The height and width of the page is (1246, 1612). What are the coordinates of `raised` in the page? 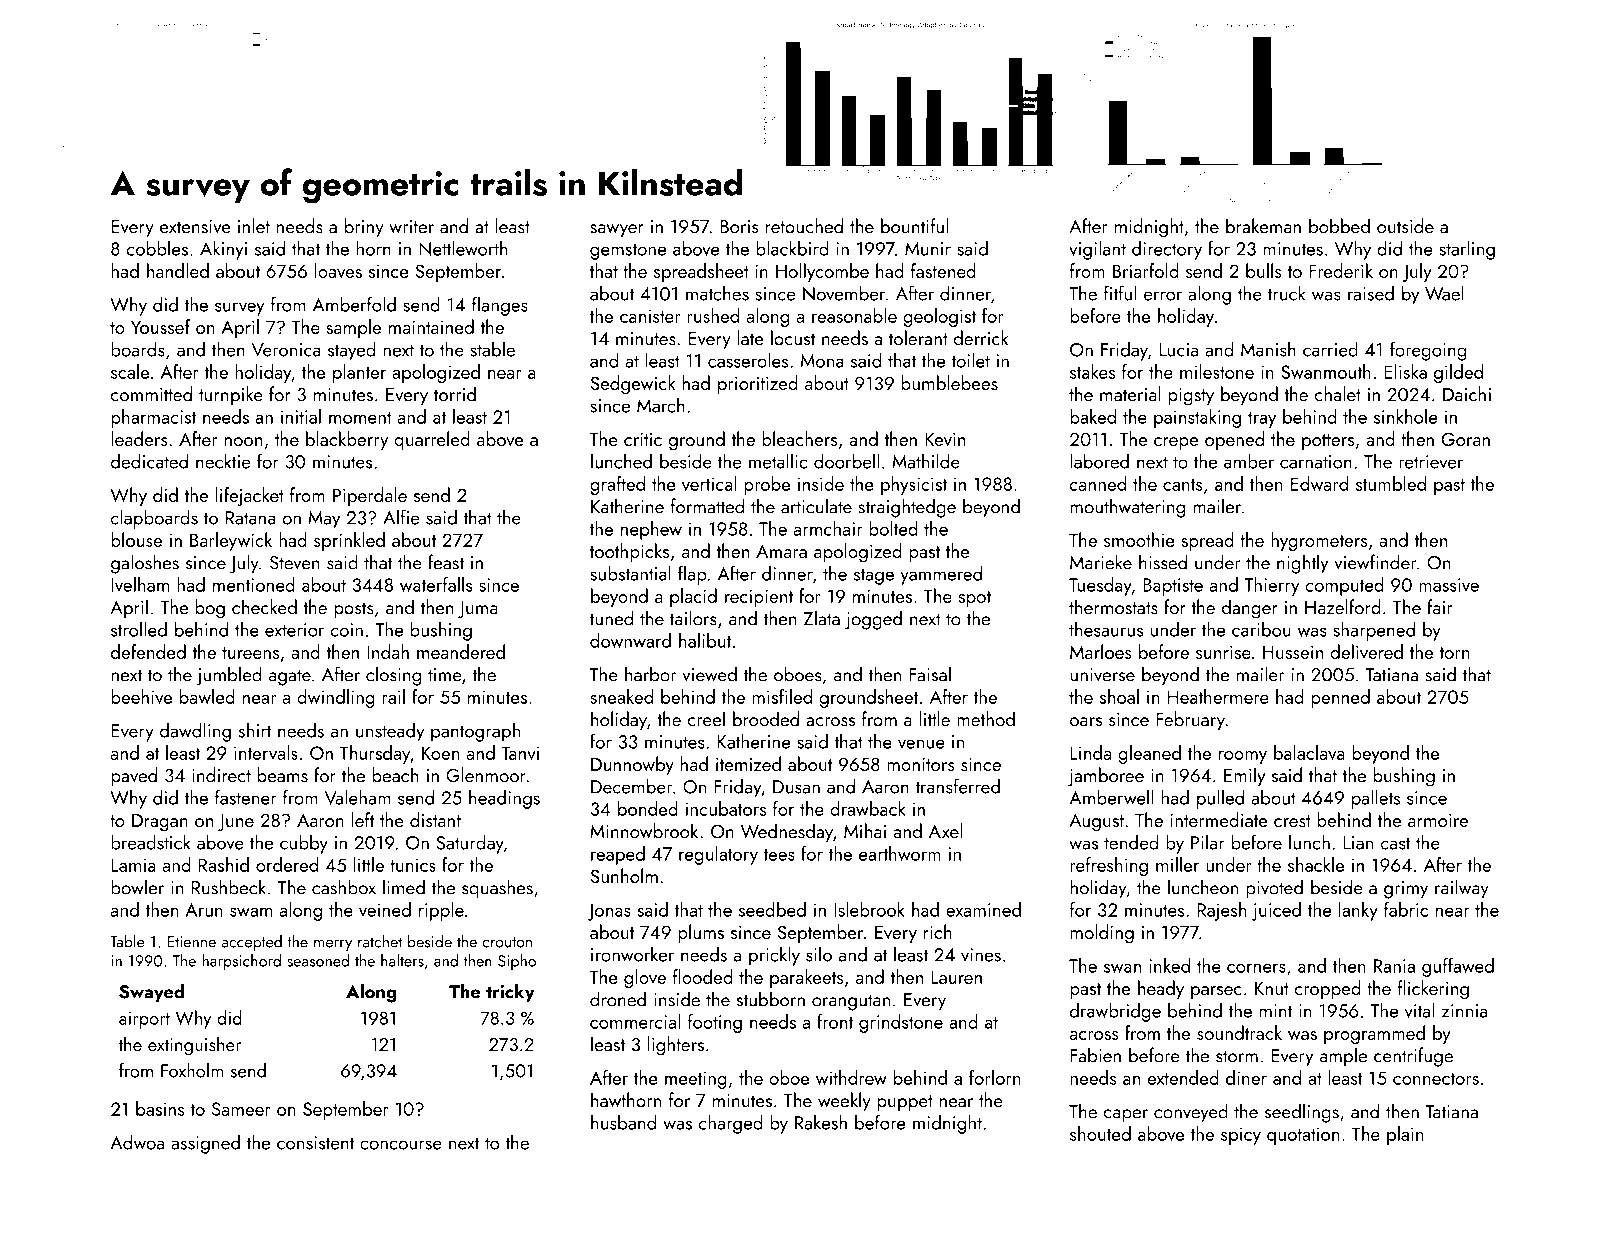 It's located at (1371, 293).
